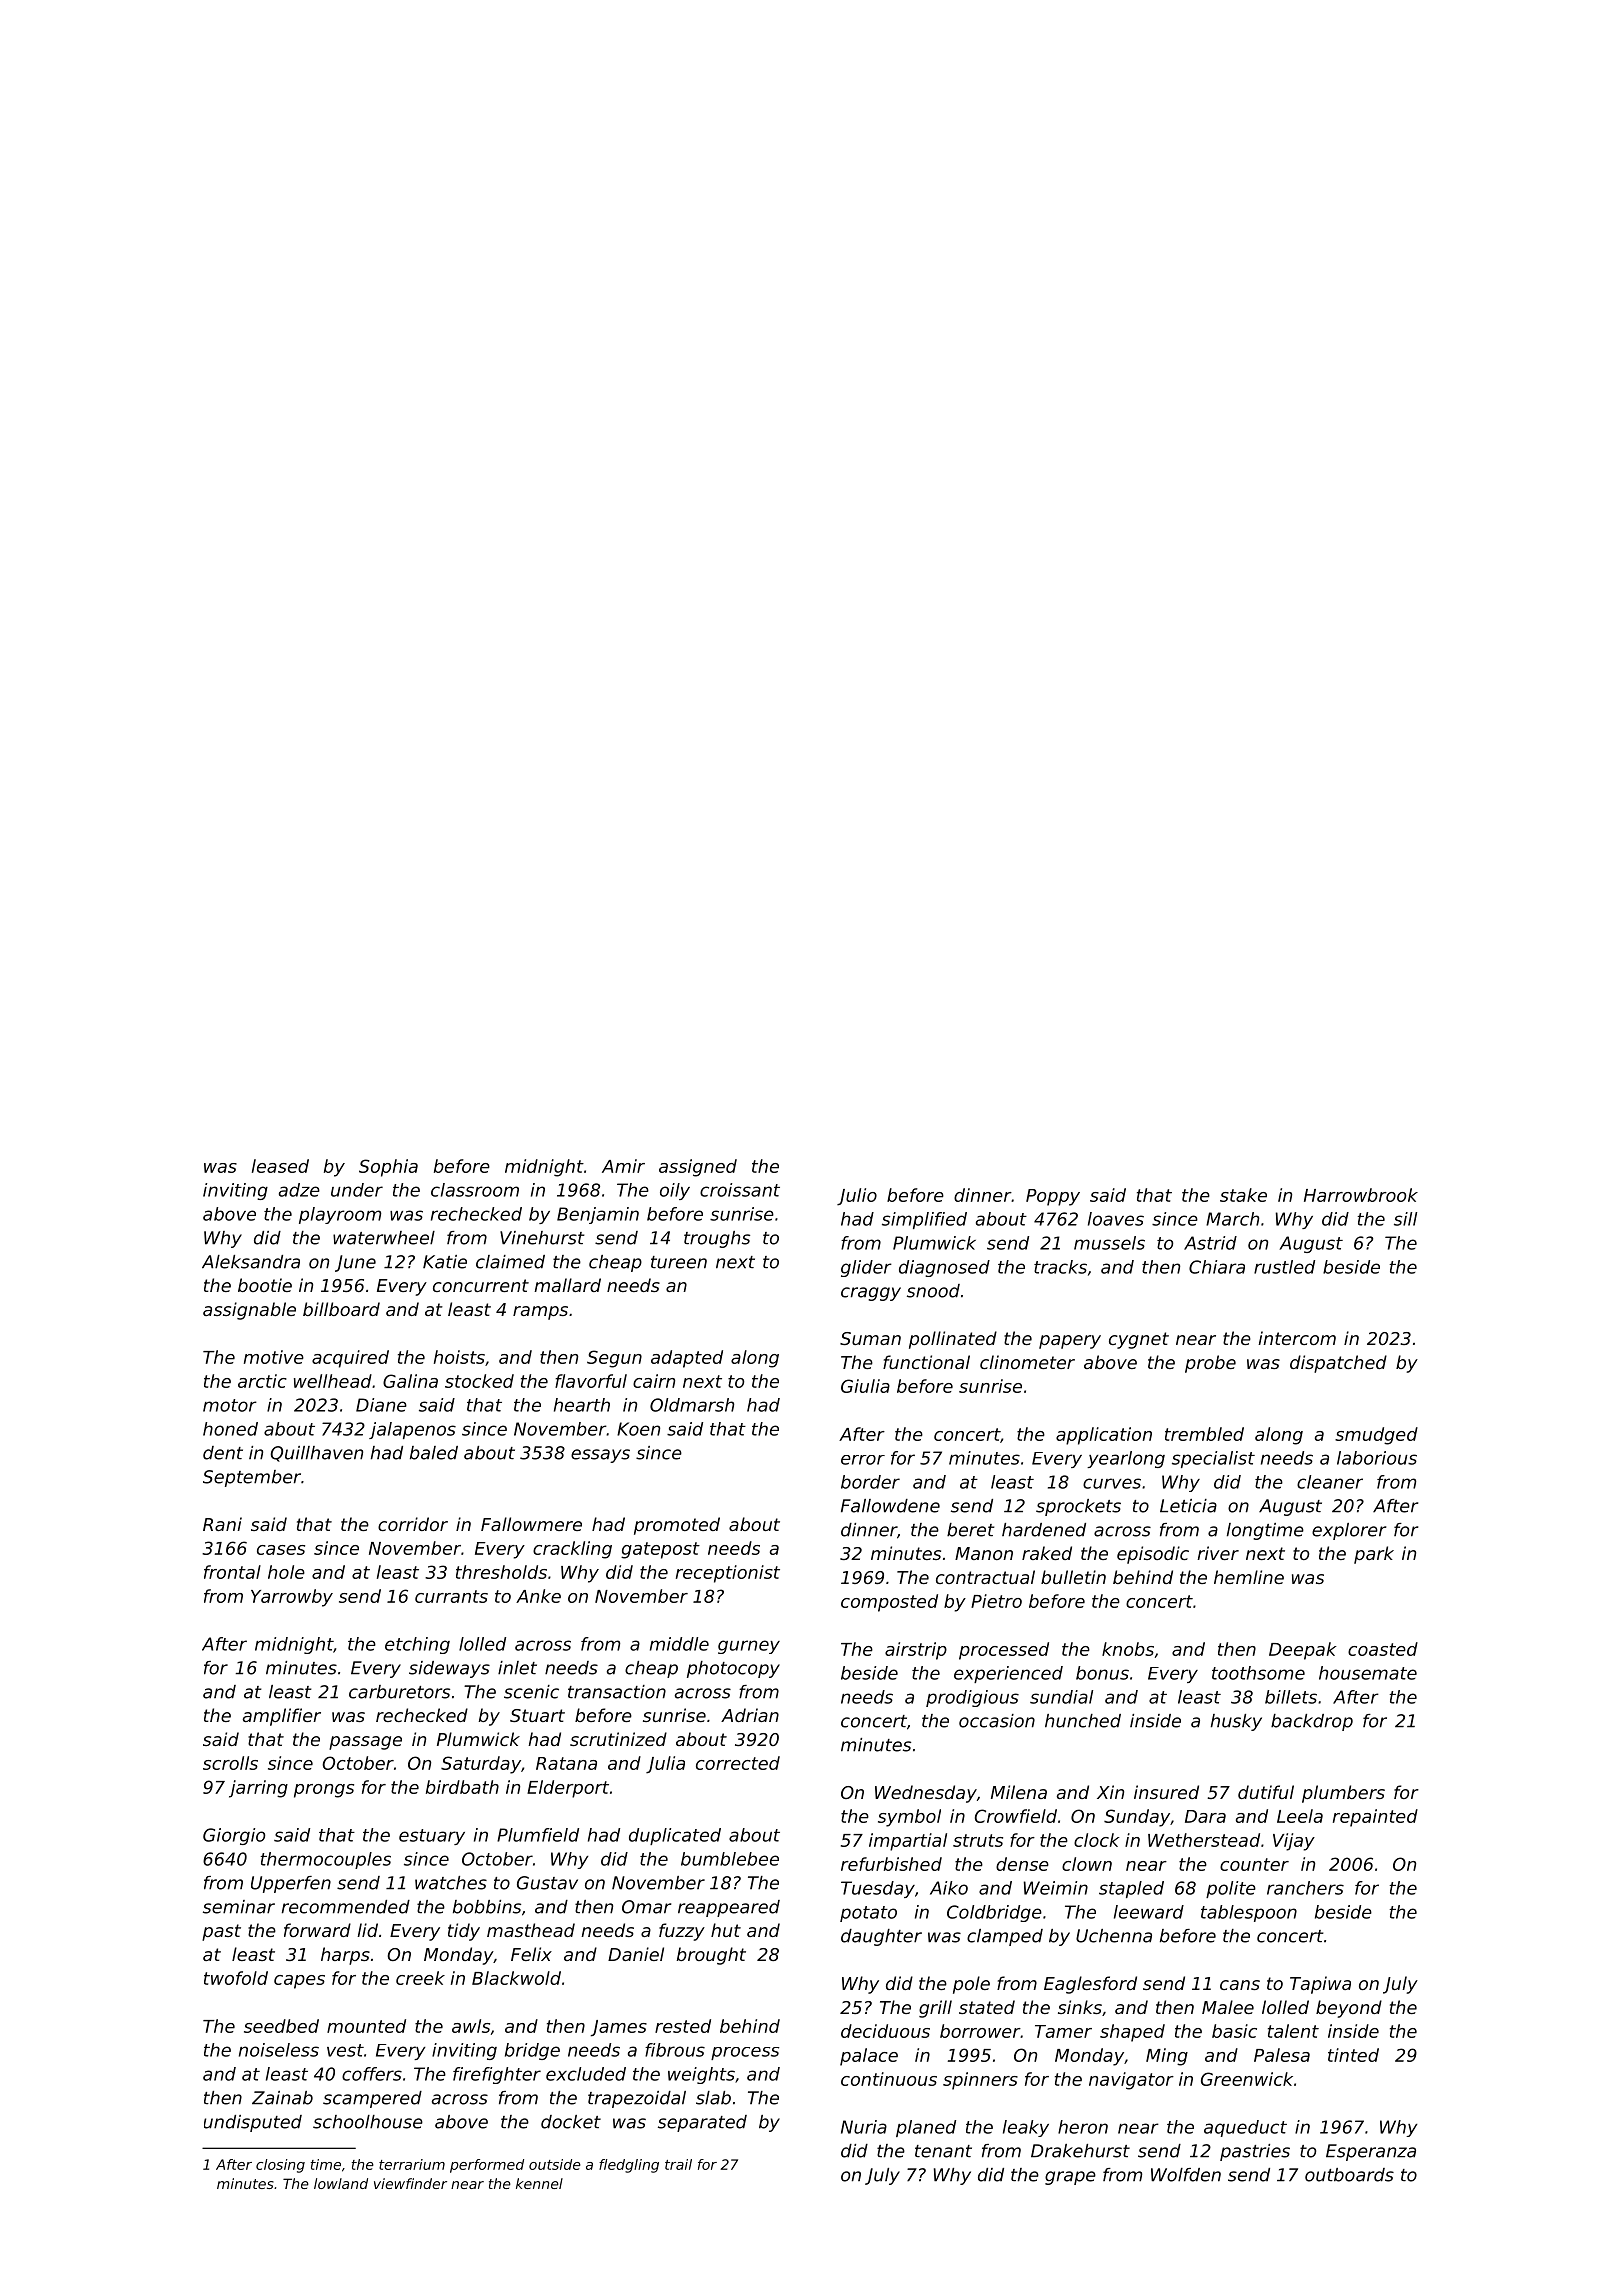 The width and height of the screenshot is (1620, 2292). I want to click on June, so click(355, 1263).
